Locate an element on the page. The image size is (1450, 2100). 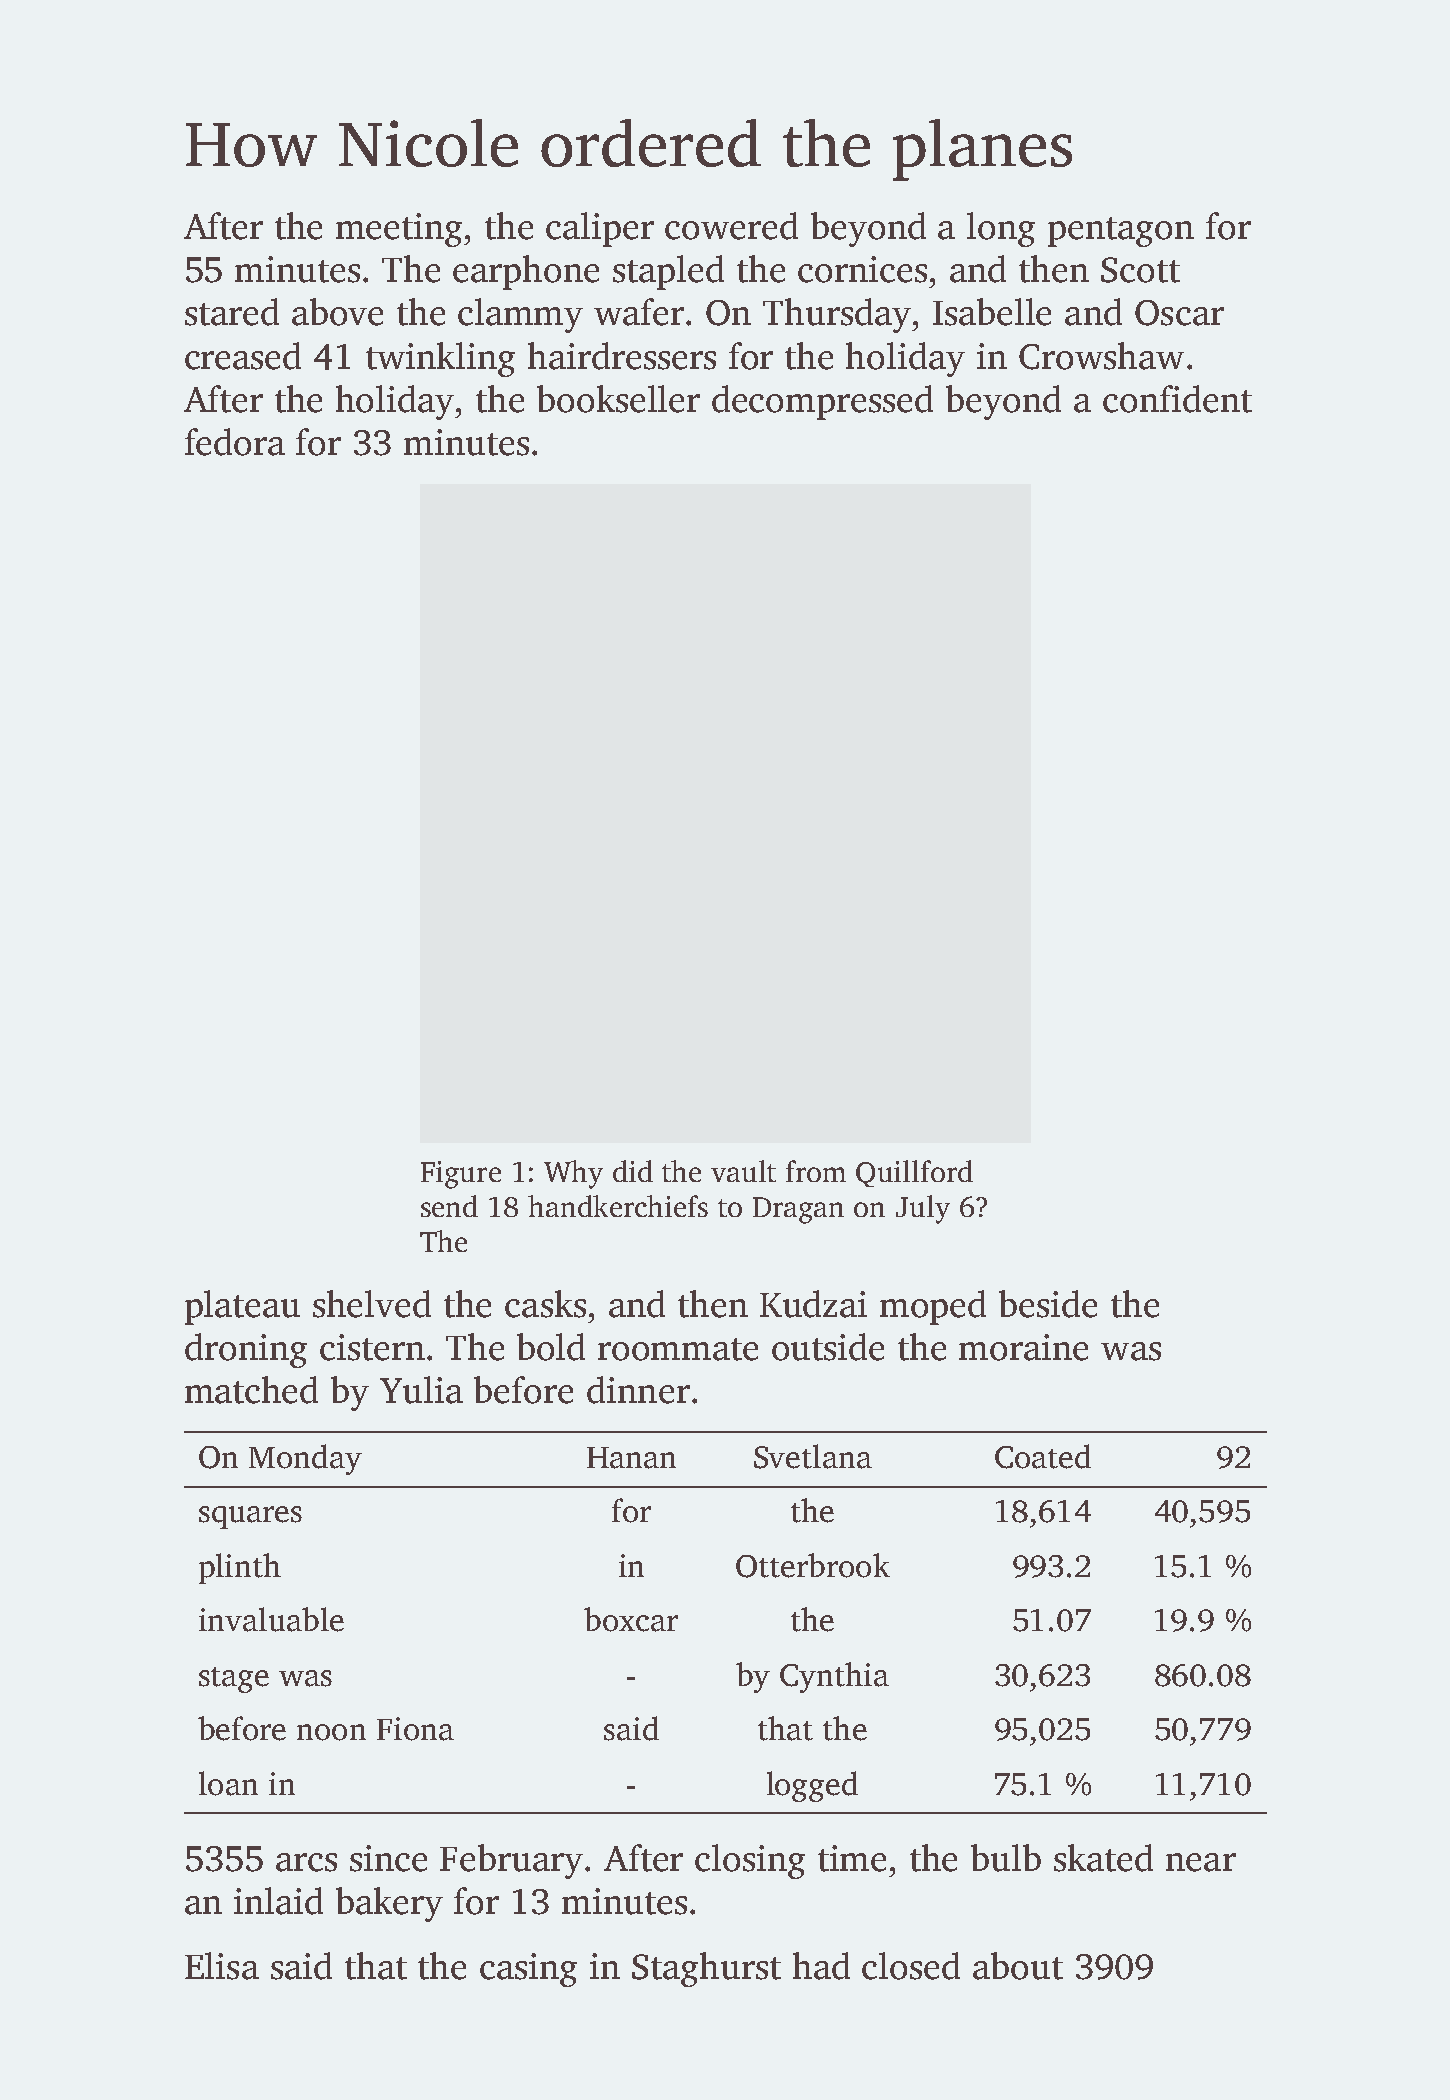
bookseller is located at coordinates (618, 399).
